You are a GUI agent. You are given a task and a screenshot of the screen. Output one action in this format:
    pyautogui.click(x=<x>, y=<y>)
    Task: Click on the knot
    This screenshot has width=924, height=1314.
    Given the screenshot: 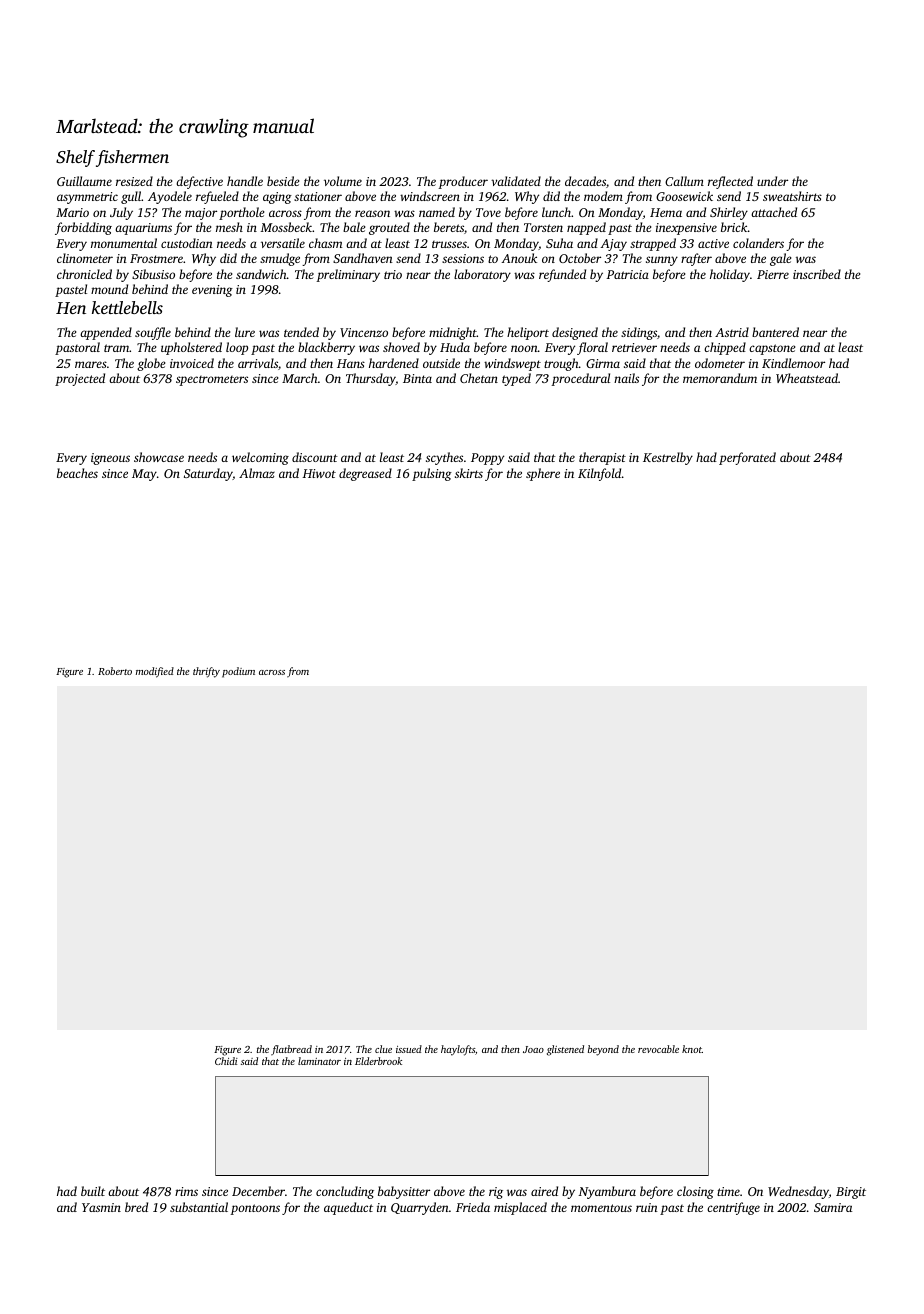 What is the action you would take?
    pyautogui.click(x=692, y=1049)
